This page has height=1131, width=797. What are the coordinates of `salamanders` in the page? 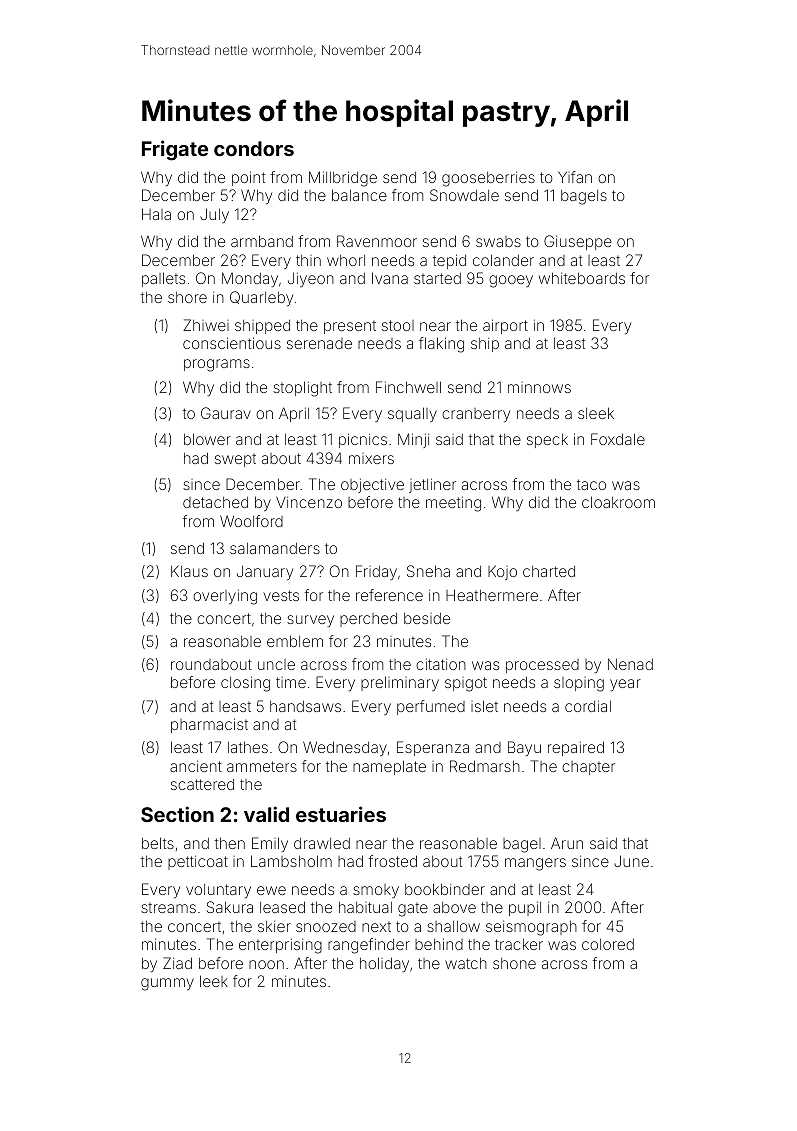 It's located at (275, 548).
